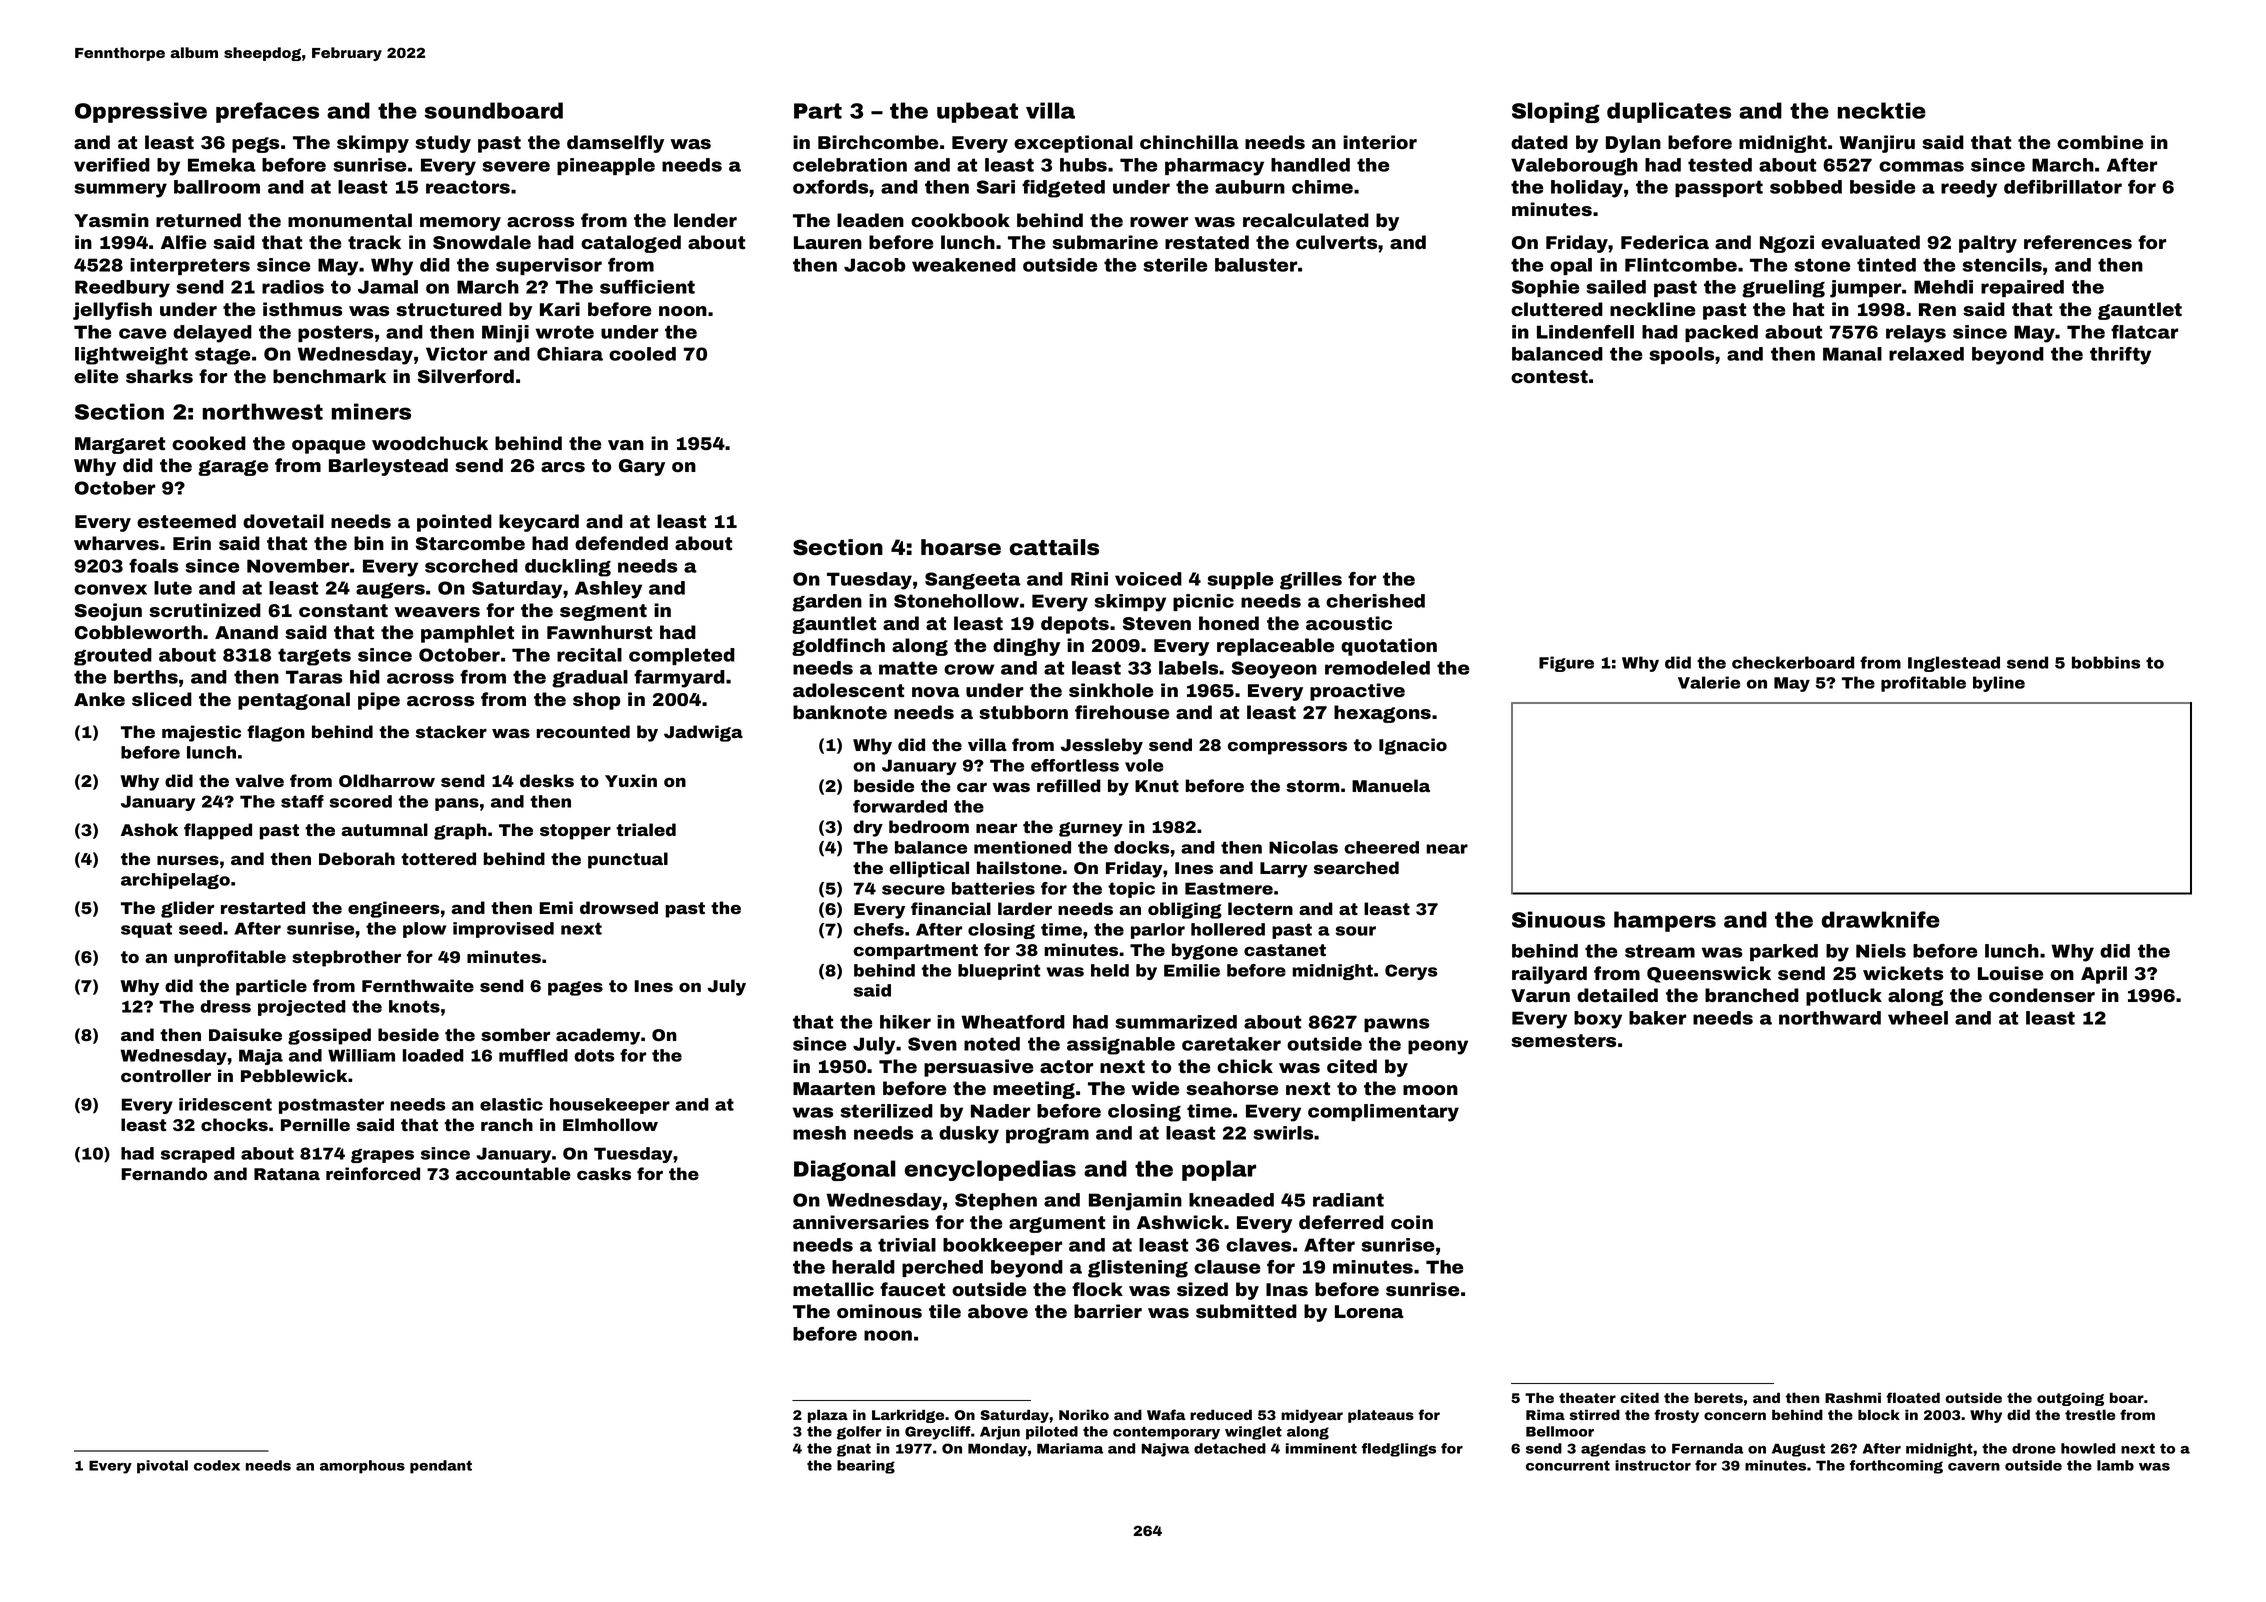 The height and width of the image is (1602, 2266). Describe the element at coordinates (146, 677) in the image. I see `berths` at that location.
